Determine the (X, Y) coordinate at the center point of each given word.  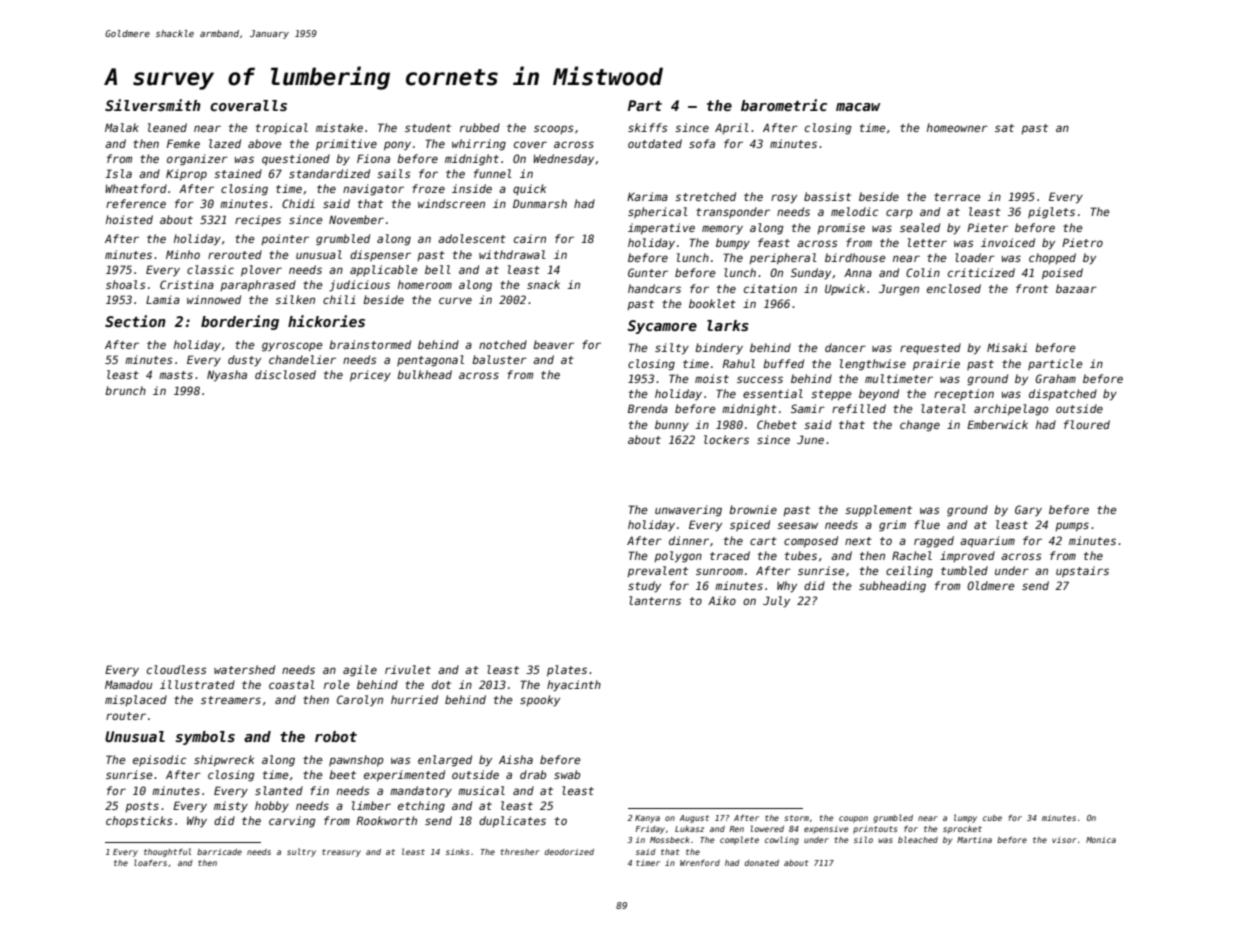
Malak (122, 127)
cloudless (177, 669)
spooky (540, 701)
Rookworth (386, 820)
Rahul (738, 363)
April (732, 128)
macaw (858, 107)
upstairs (1082, 571)
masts (176, 375)
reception (964, 394)
